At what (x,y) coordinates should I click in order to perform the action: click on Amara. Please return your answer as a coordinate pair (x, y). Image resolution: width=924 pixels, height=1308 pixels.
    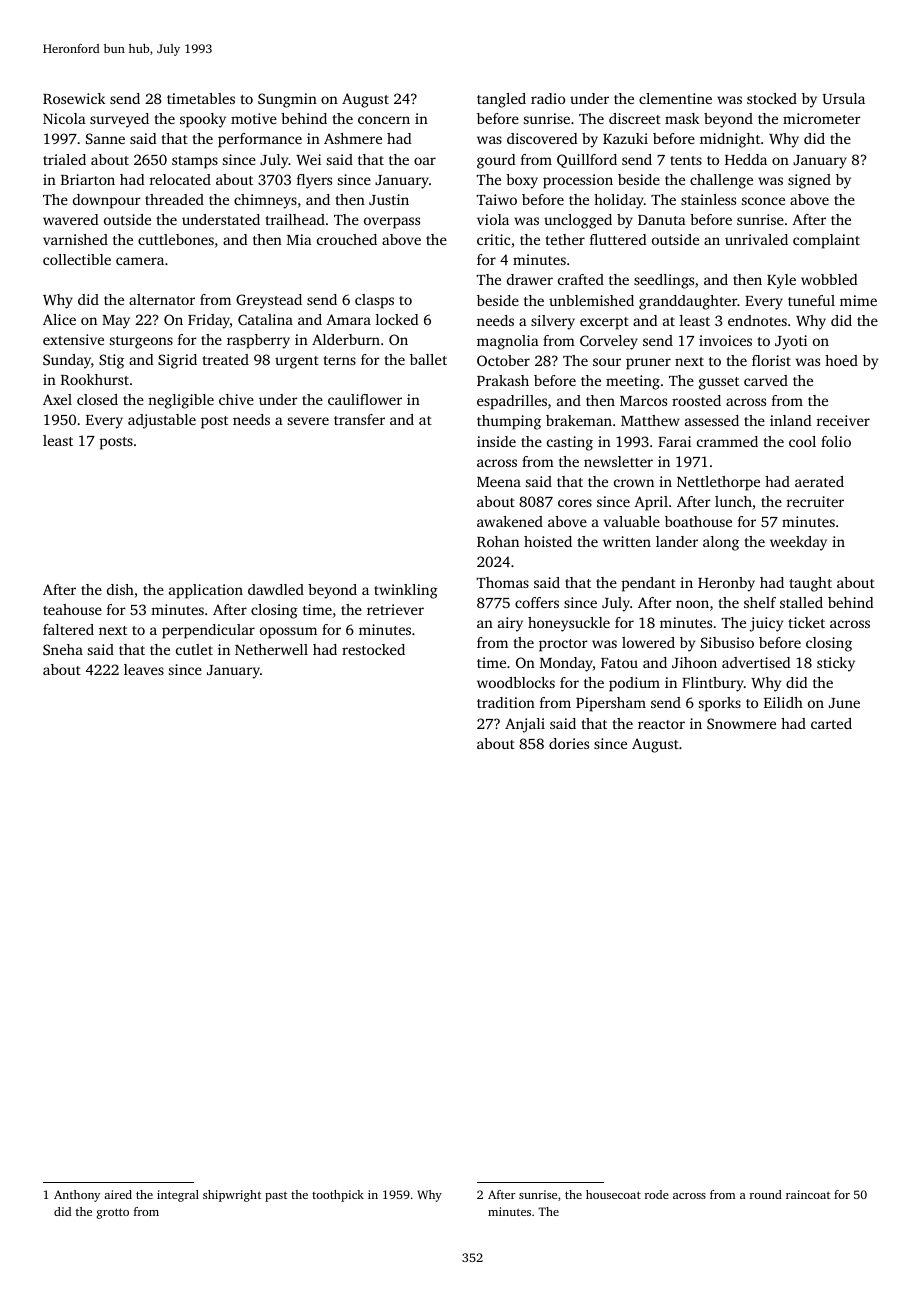
    Looking at the image, I should click on (348, 319).
